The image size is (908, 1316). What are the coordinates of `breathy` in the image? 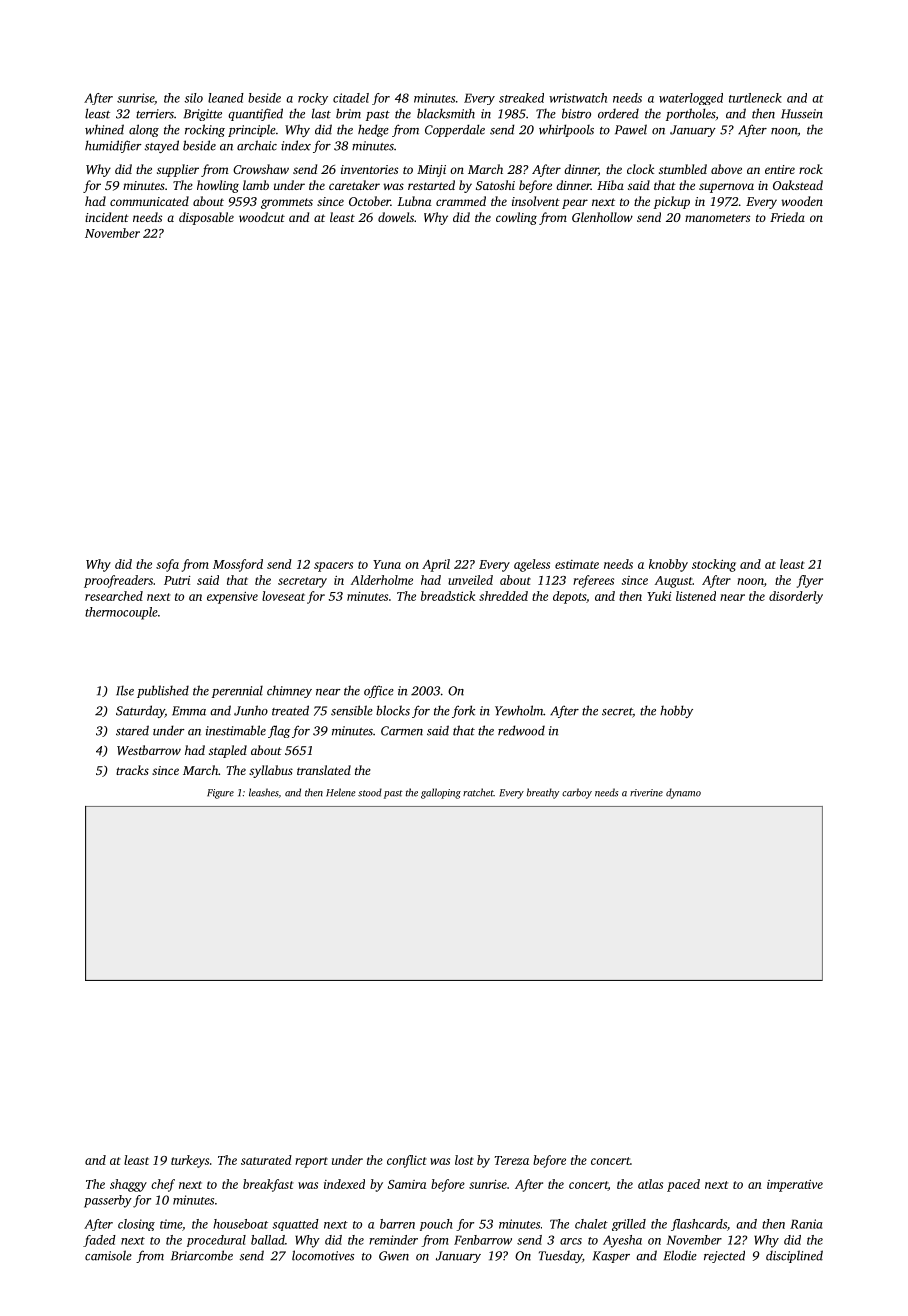 It's located at (543, 793).
